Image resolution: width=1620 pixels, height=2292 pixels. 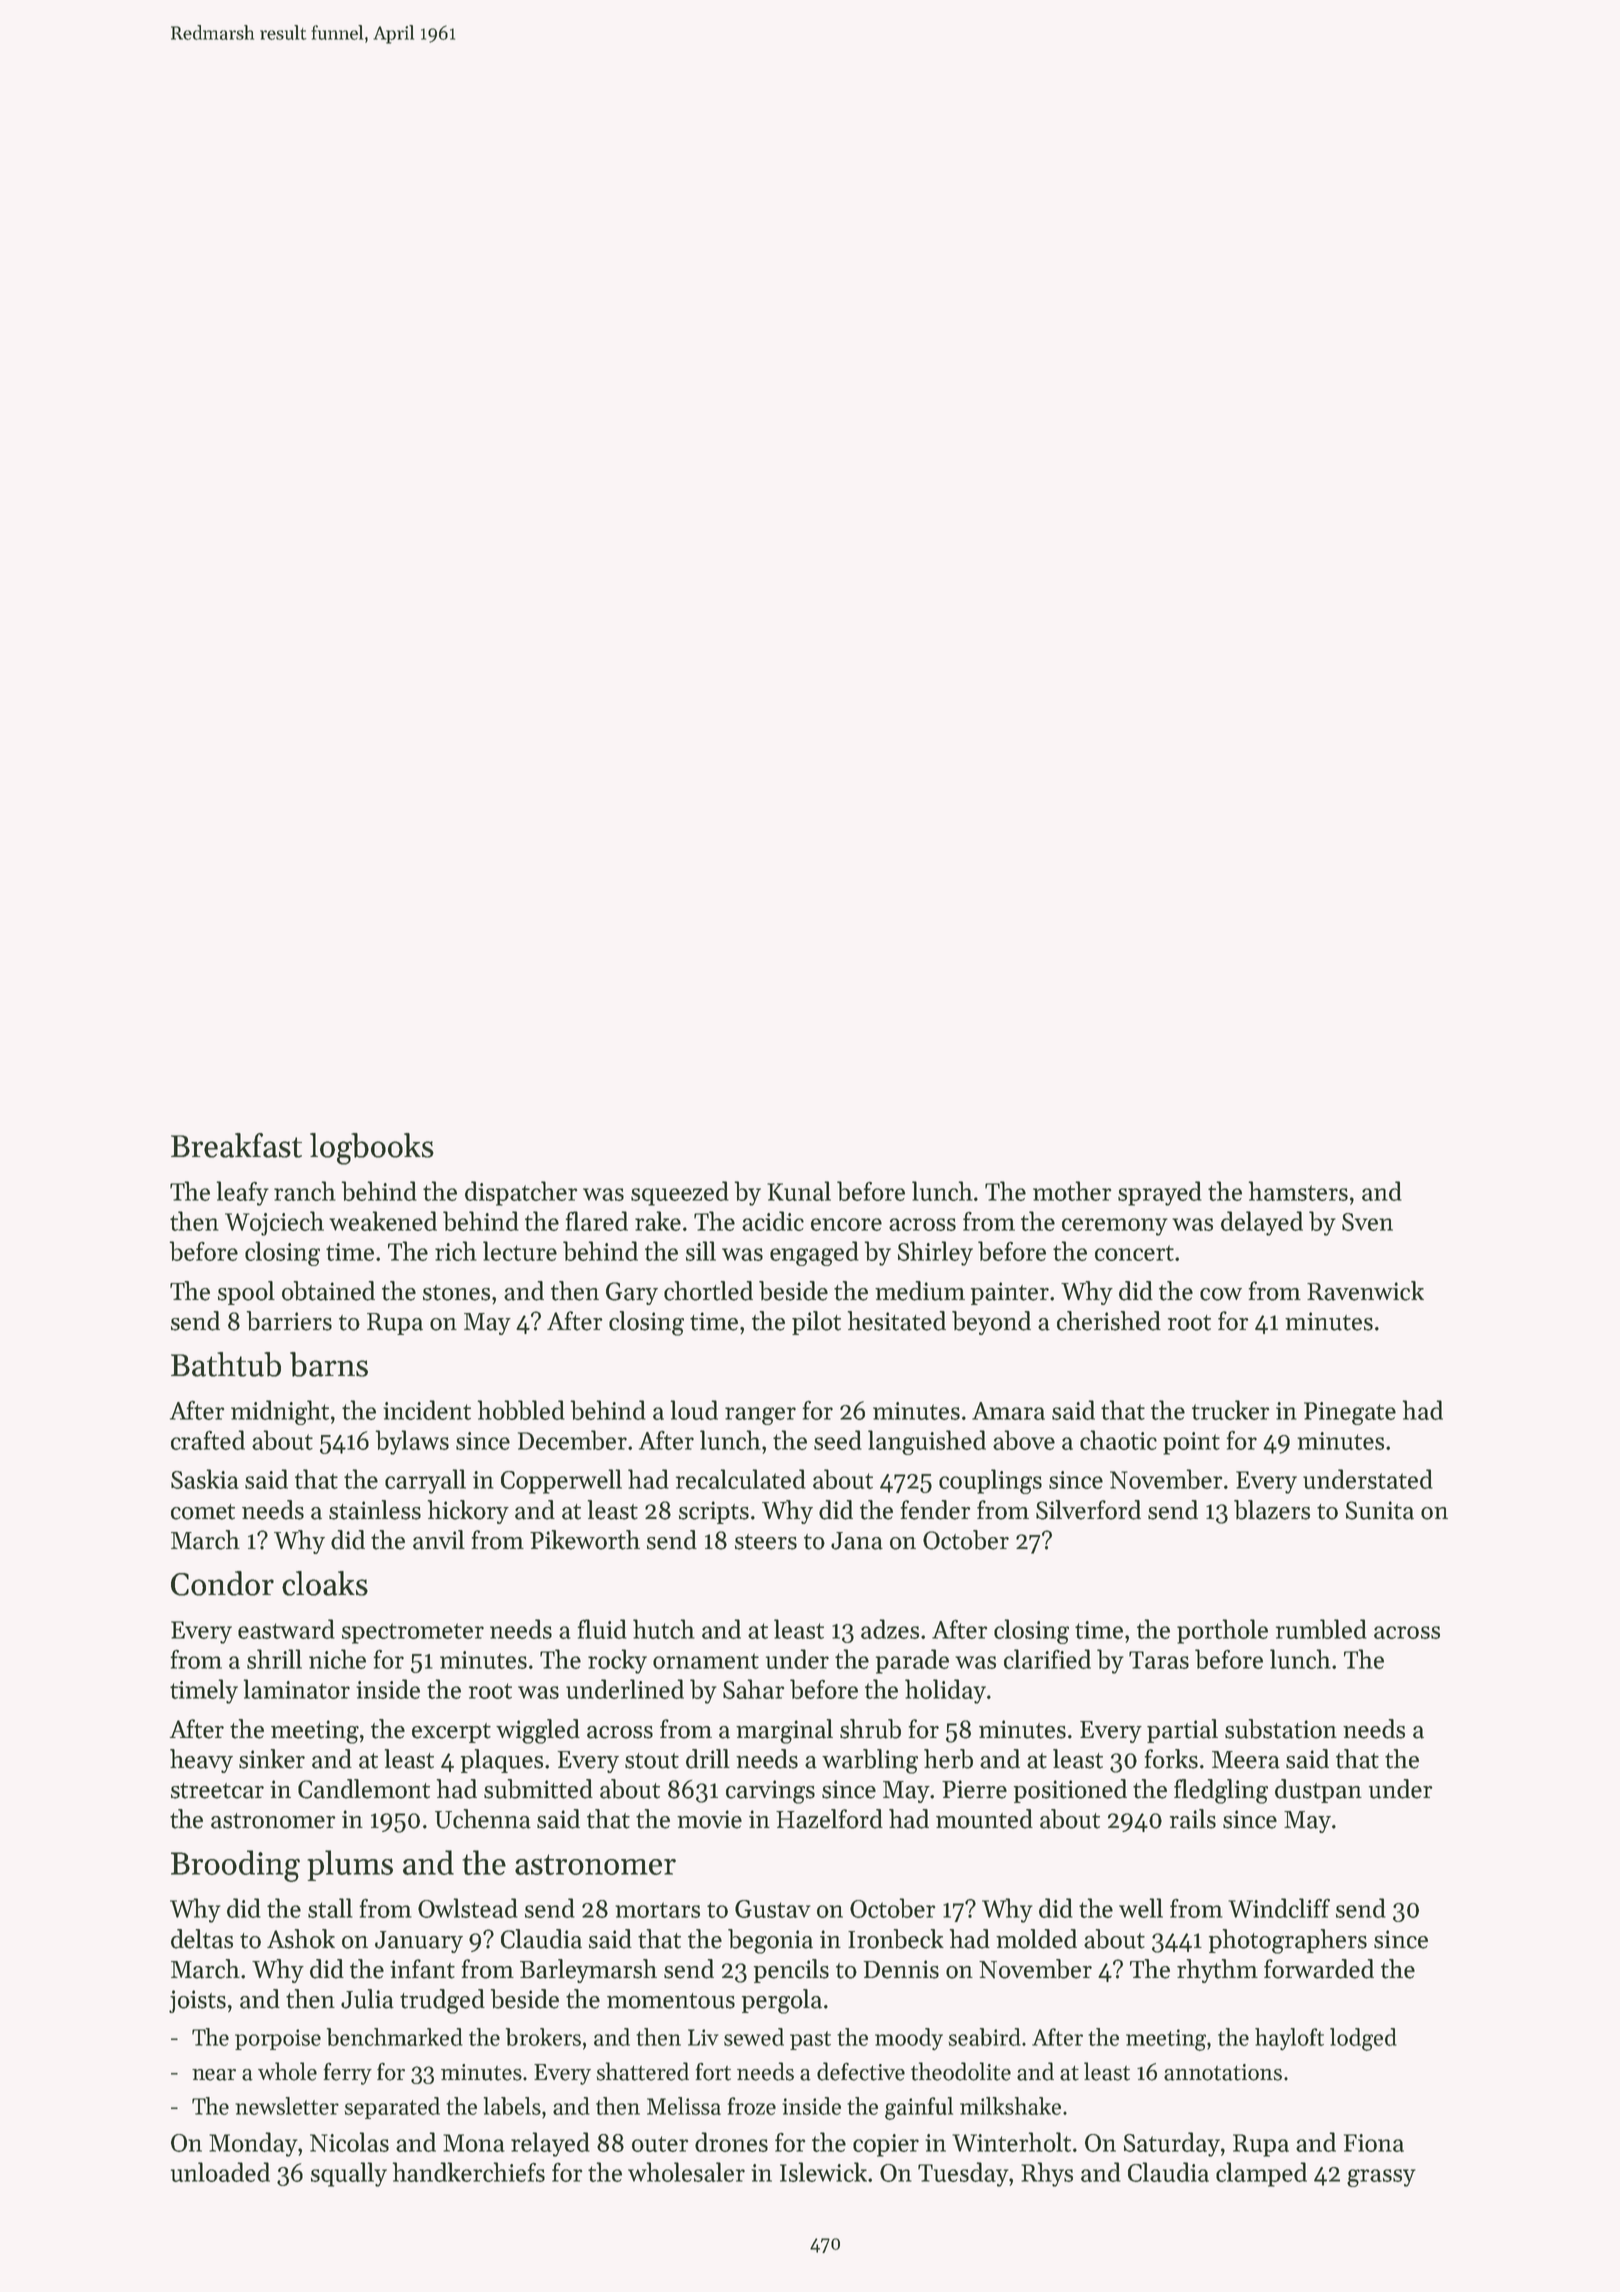 I want to click on mother, so click(x=1072, y=1191).
